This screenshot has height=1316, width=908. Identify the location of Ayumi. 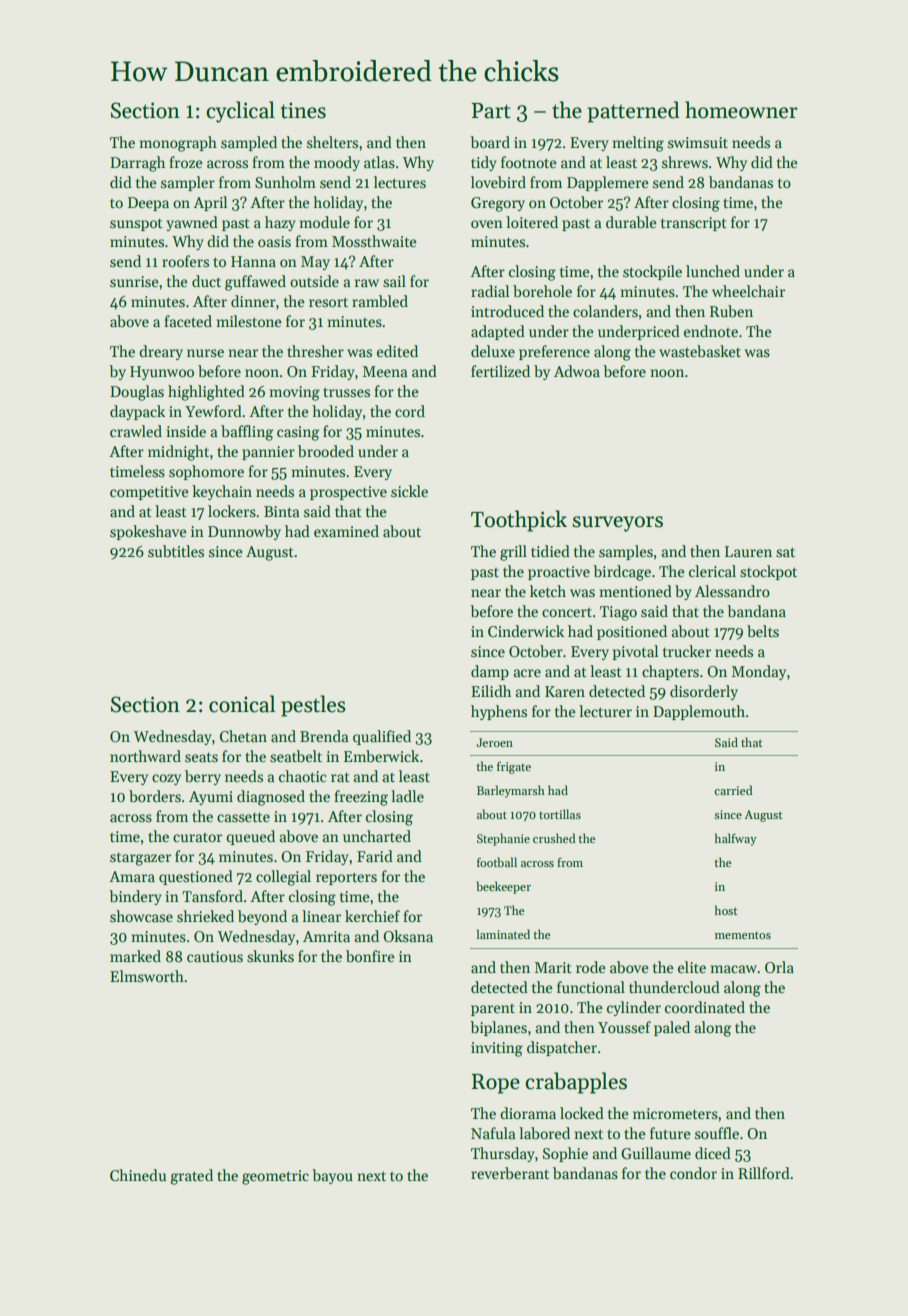
(211, 798).
